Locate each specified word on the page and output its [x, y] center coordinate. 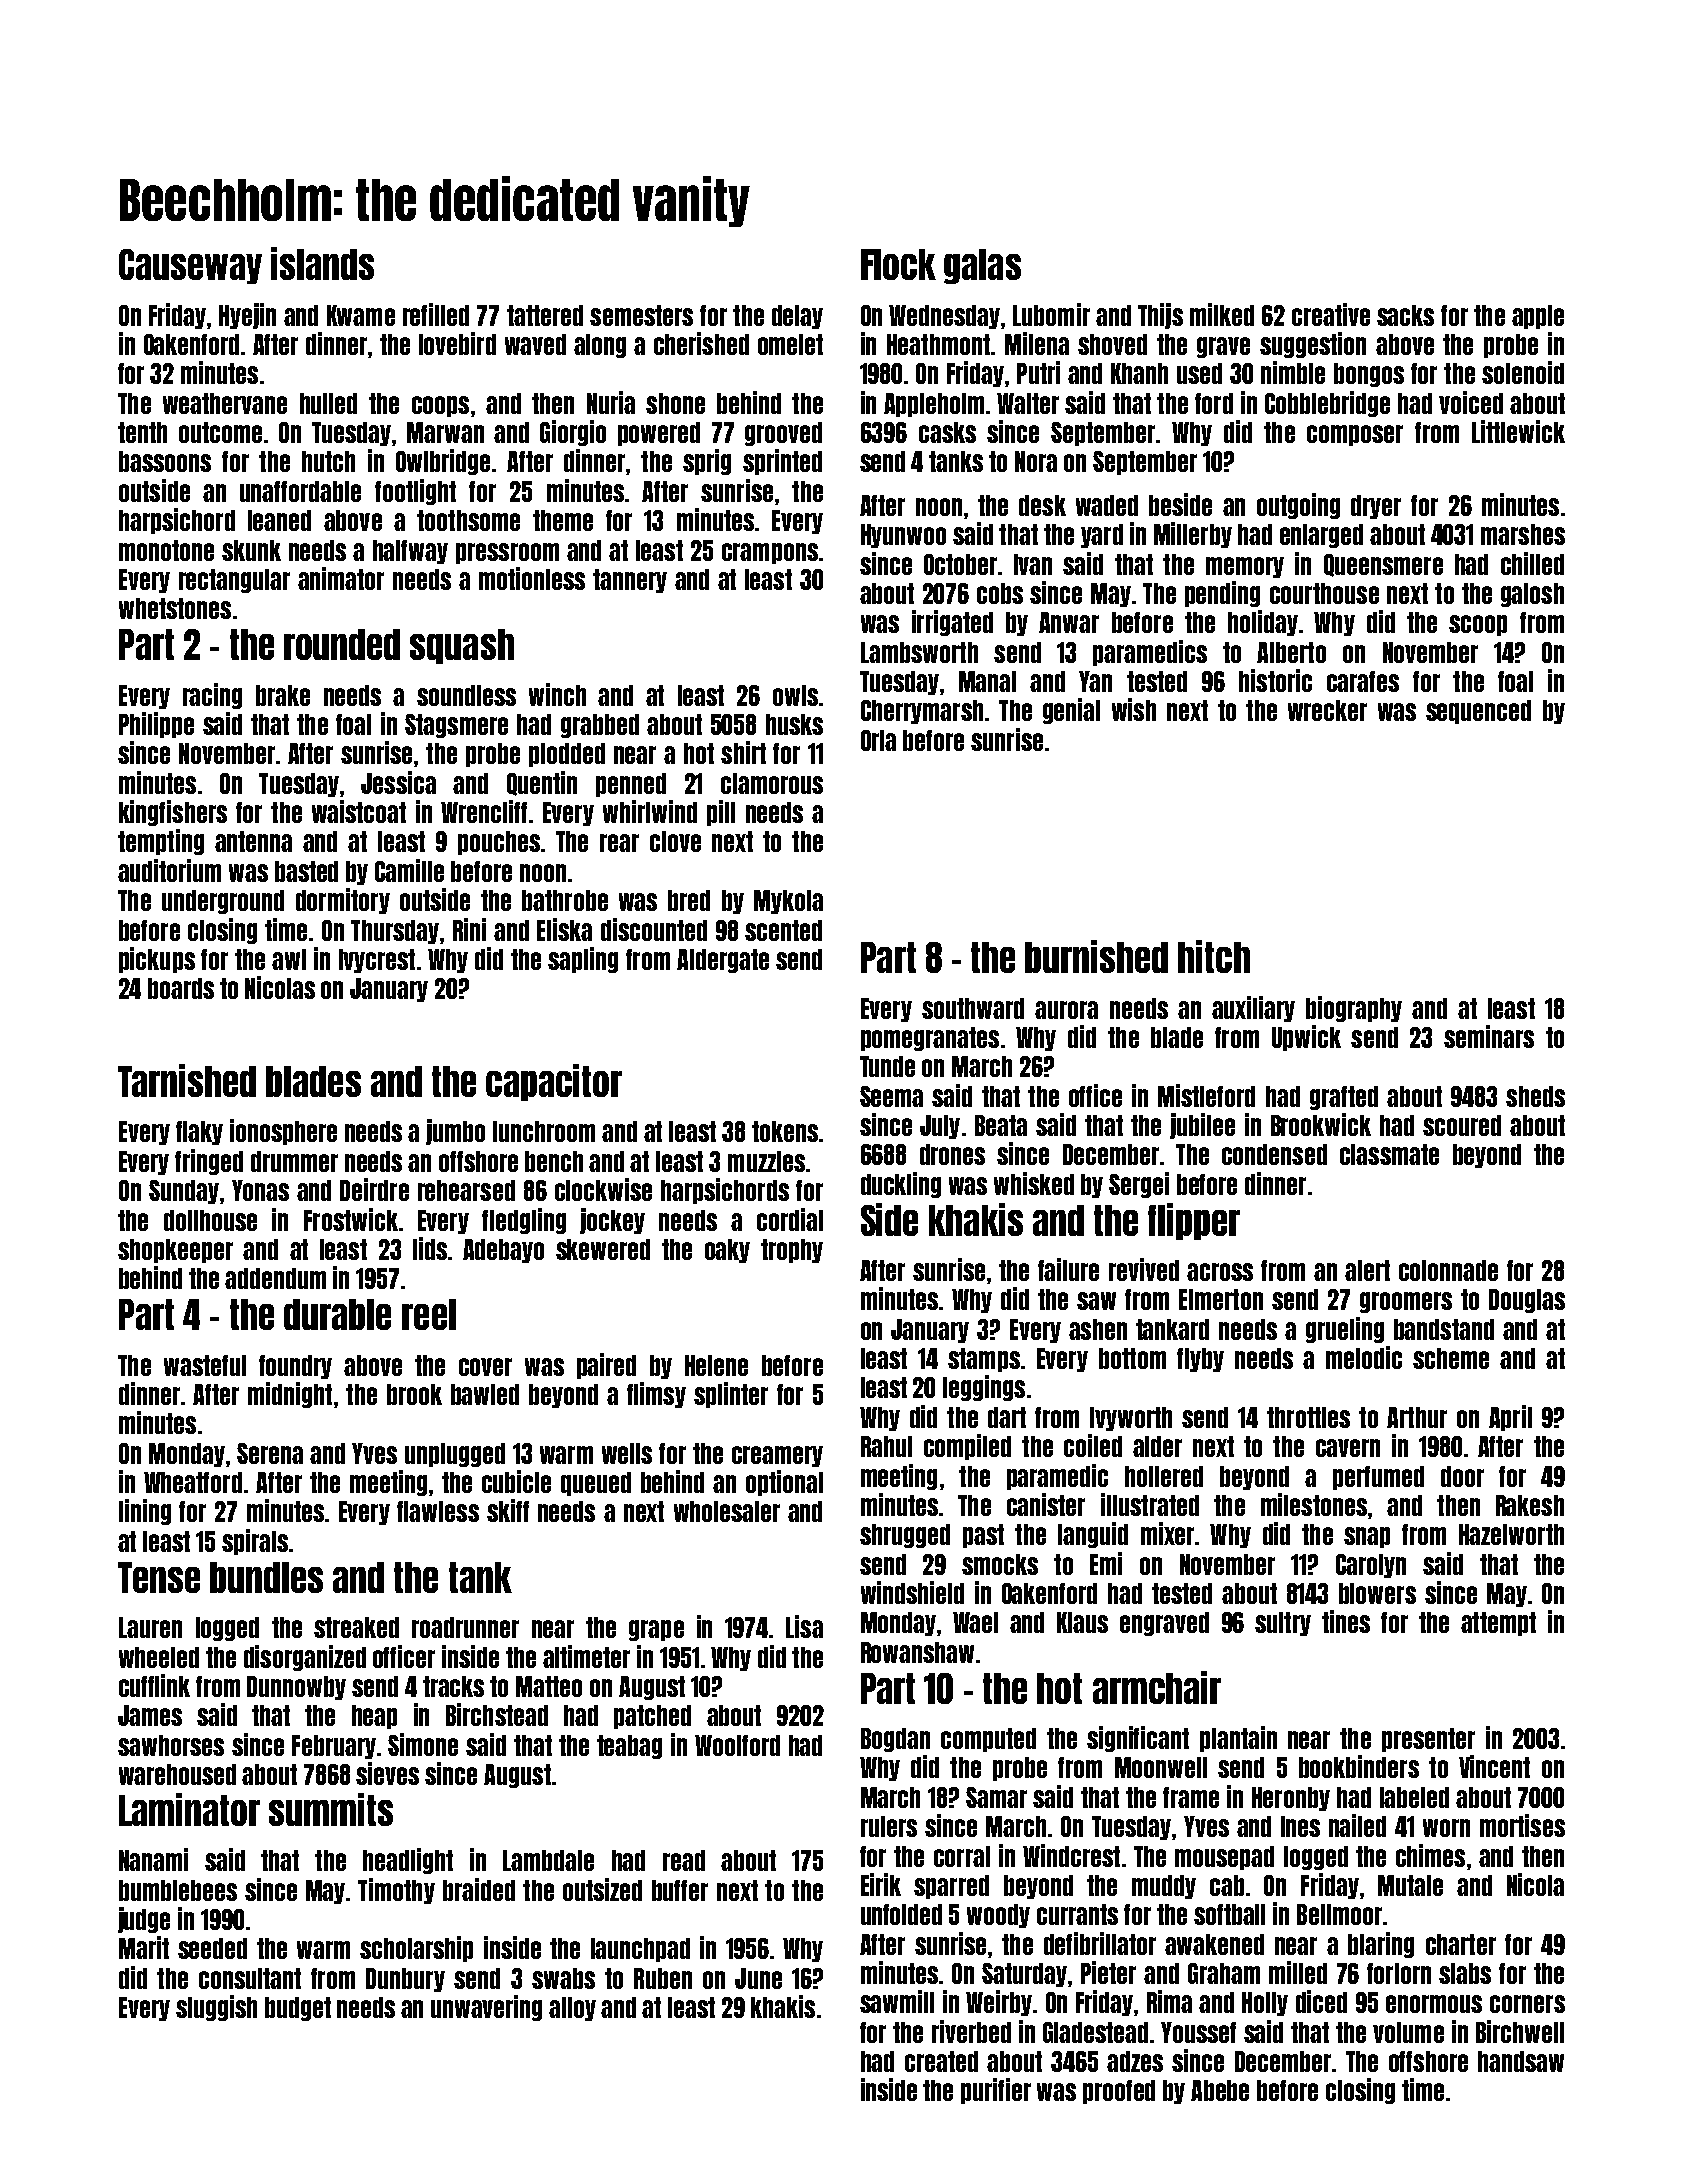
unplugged [455, 1455]
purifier [996, 2091]
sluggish [216, 2008]
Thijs [1160, 316]
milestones [1314, 1504]
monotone [166, 550]
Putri [1038, 372]
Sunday [184, 1192]
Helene [716, 1365]
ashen [1098, 1329]
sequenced [1478, 712]
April [1510, 1418]
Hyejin [247, 316]
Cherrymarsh [922, 712]
